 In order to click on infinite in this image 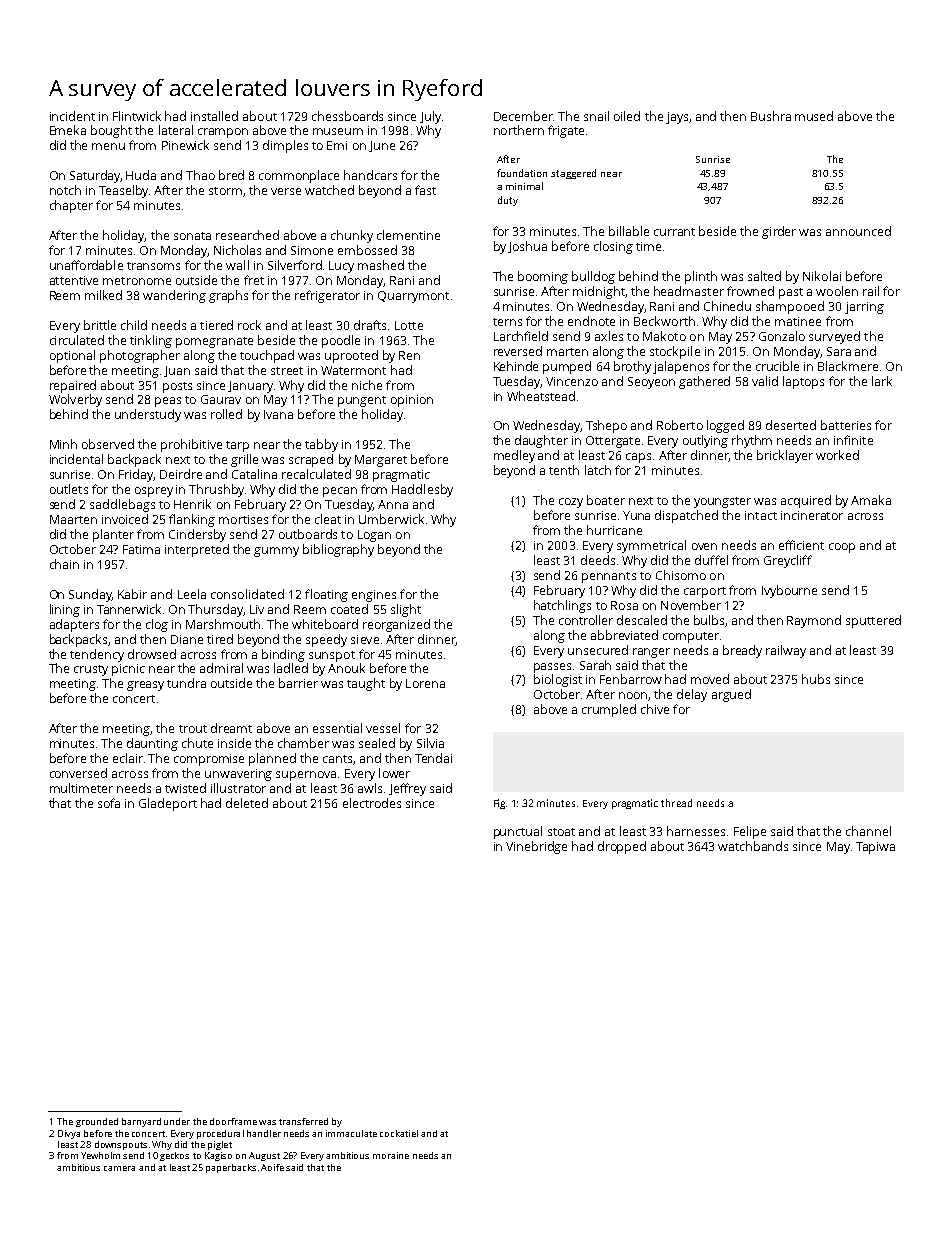, I will do `click(853, 440)`.
